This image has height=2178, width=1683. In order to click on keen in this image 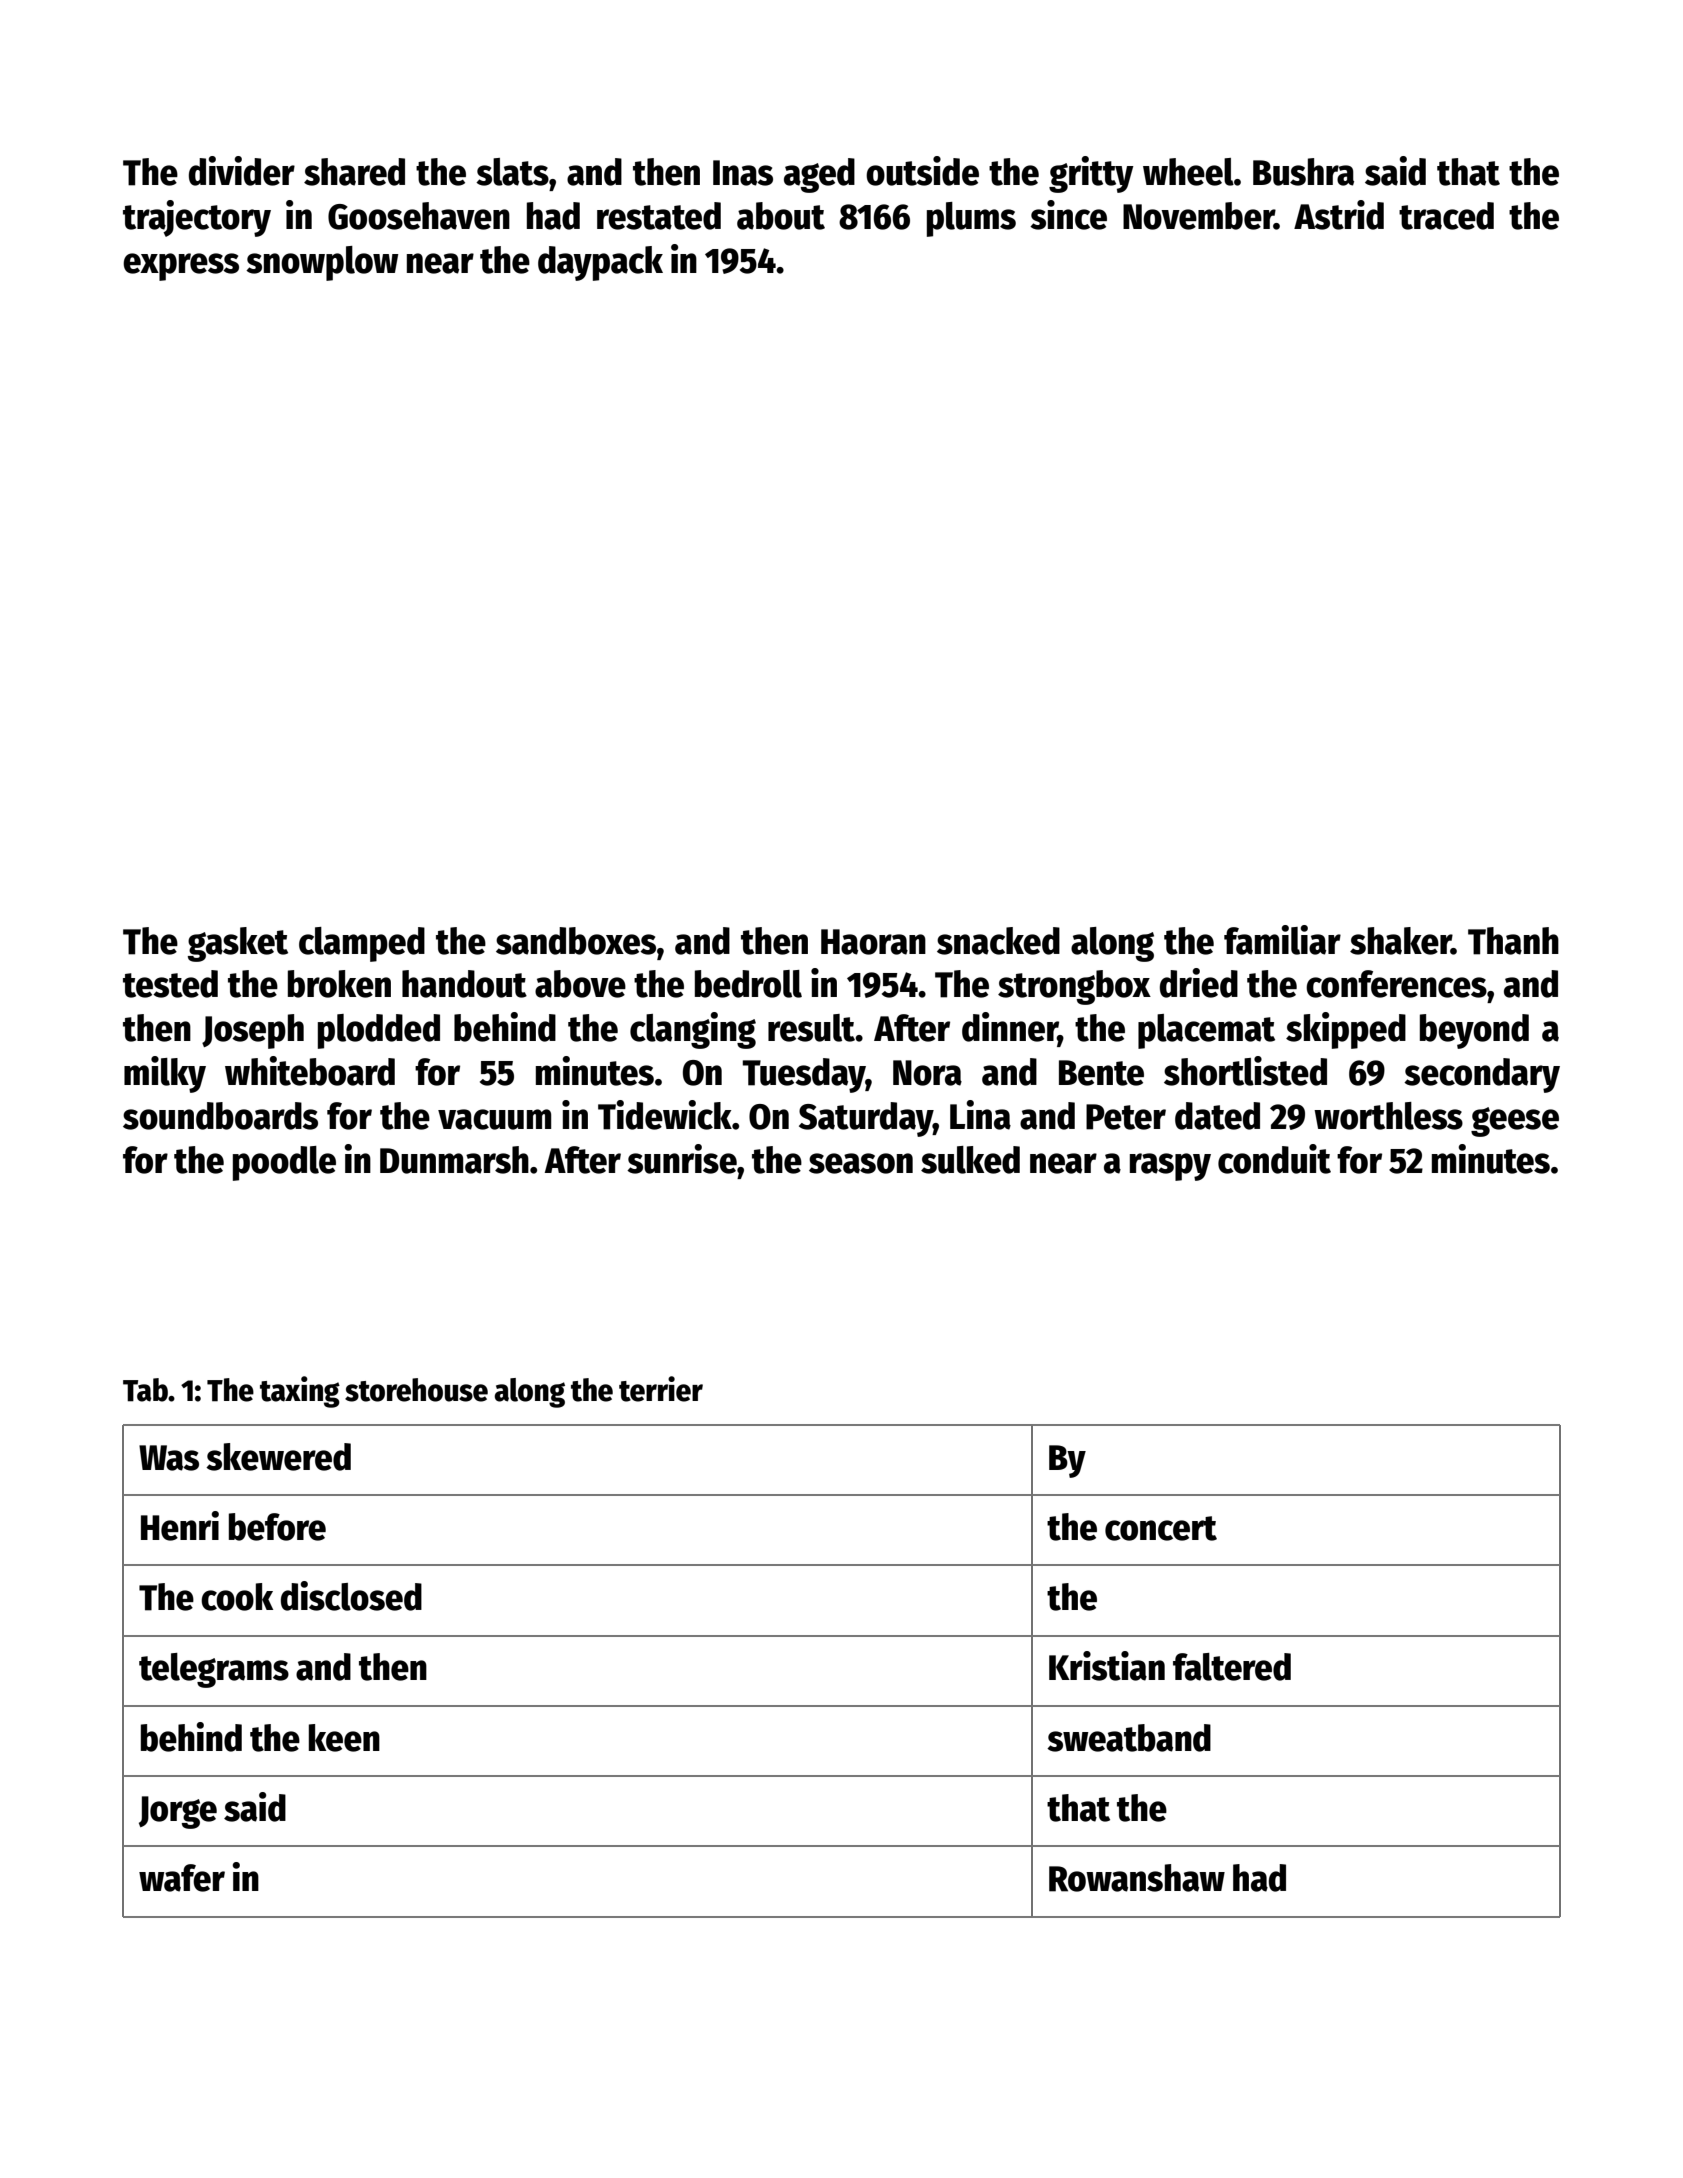, I will do `click(344, 1738)`.
